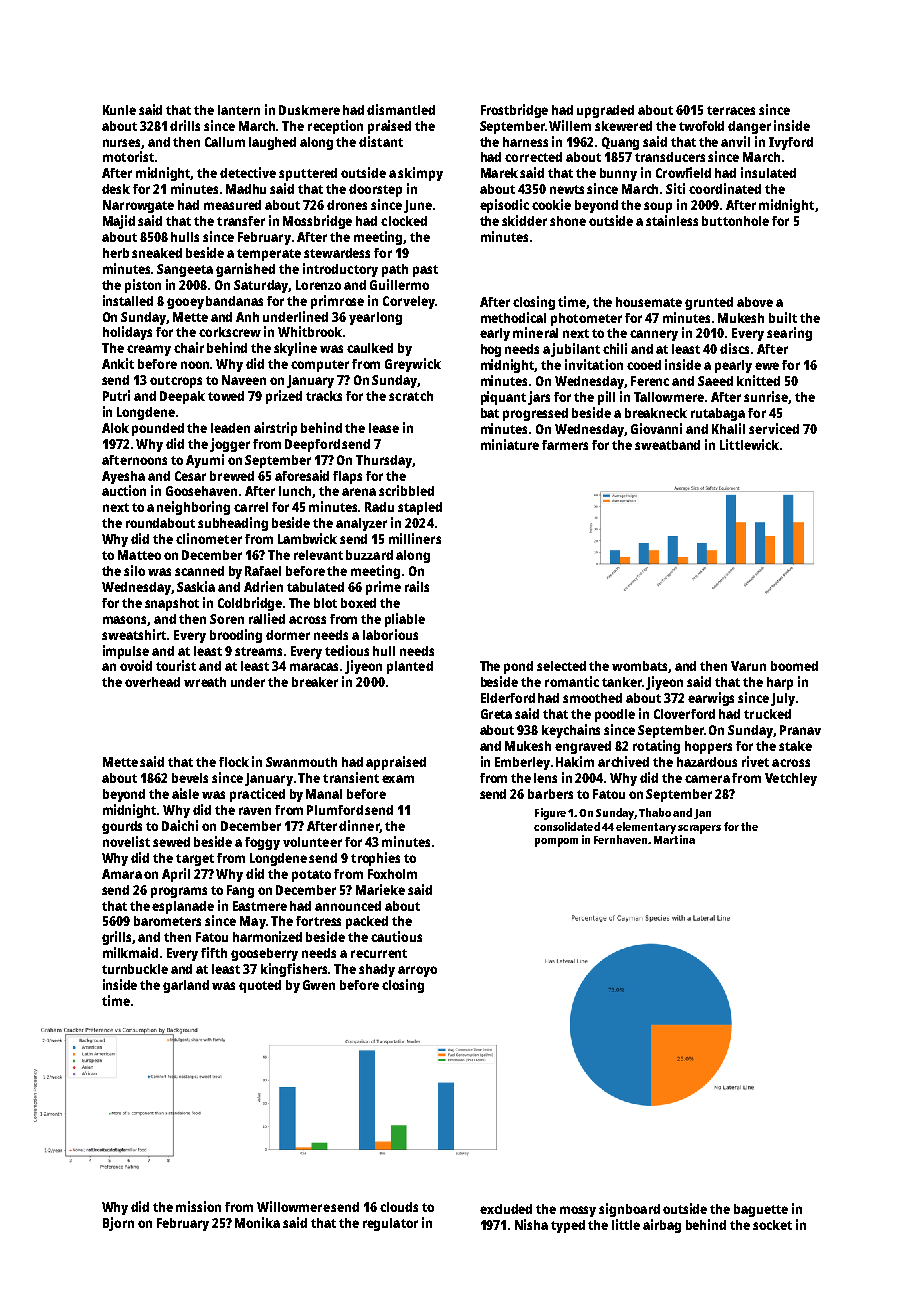 This document has width=924, height=1308. Describe the element at coordinates (504, 206) in the document. I see `episodic` at that location.
